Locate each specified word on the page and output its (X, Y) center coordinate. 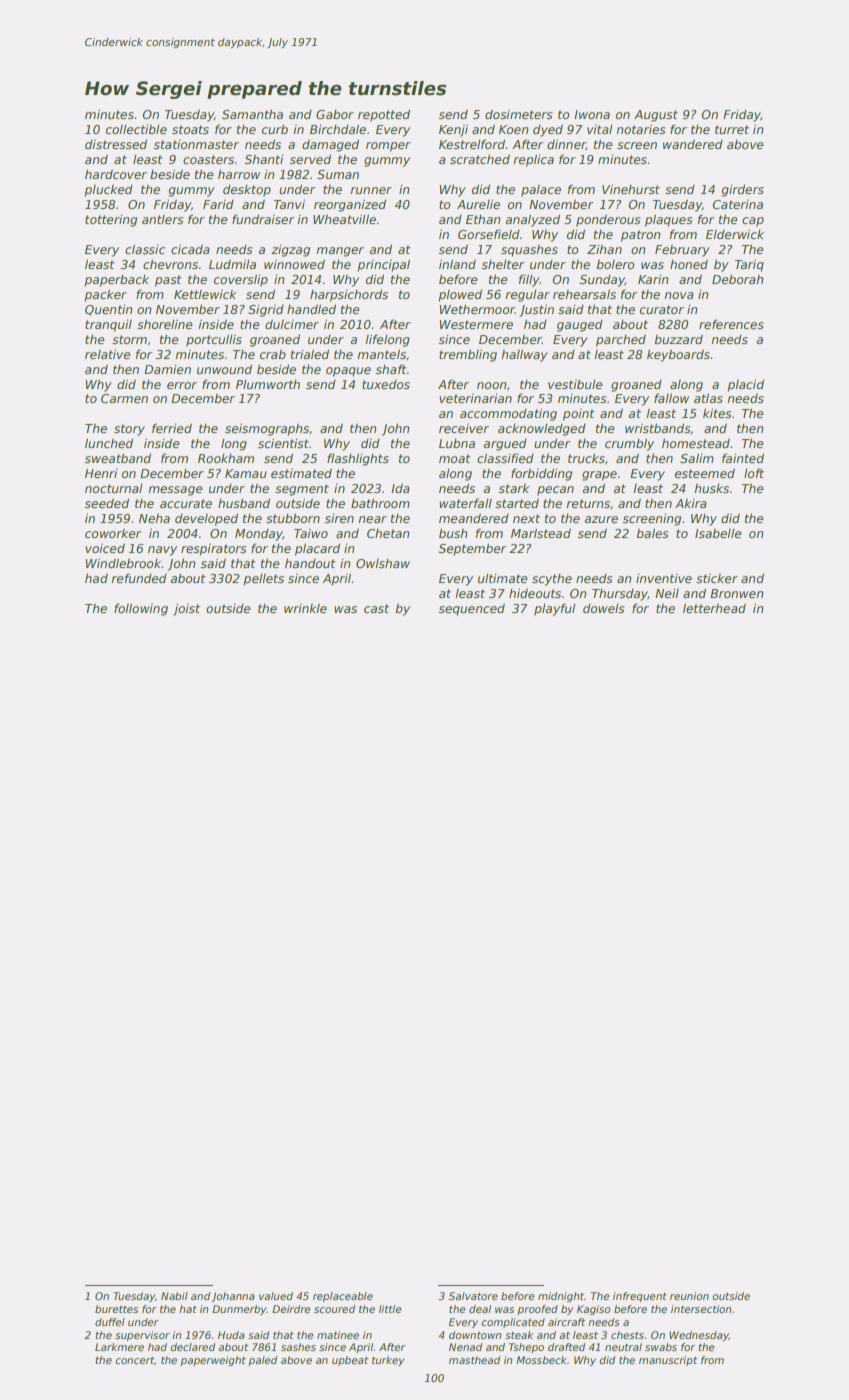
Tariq (749, 265)
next (526, 518)
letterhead (714, 608)
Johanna (233, 1297)
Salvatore (473, 1296)
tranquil (108, 326)
